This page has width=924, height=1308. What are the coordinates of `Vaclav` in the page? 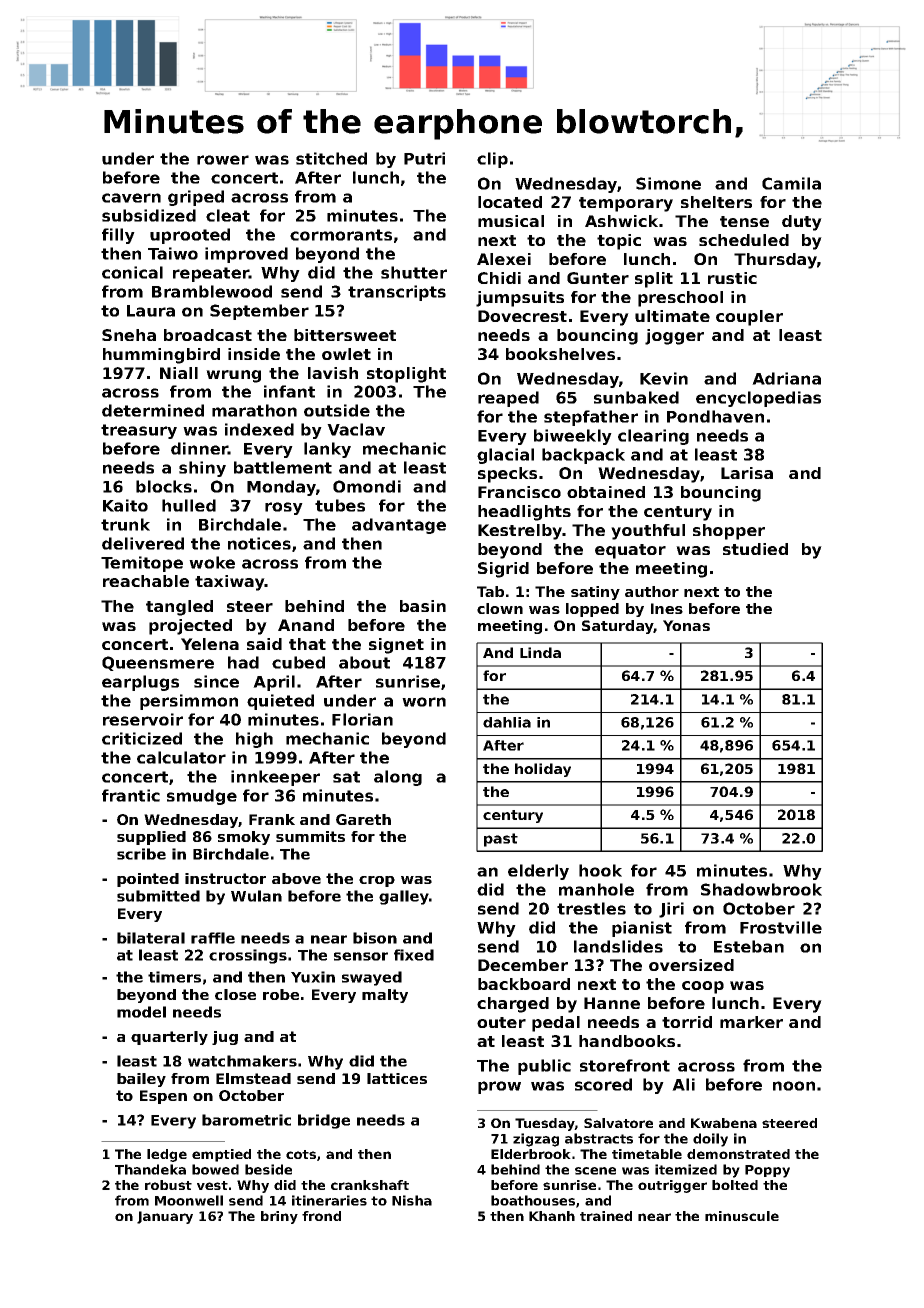 It's located at (356, 429).
